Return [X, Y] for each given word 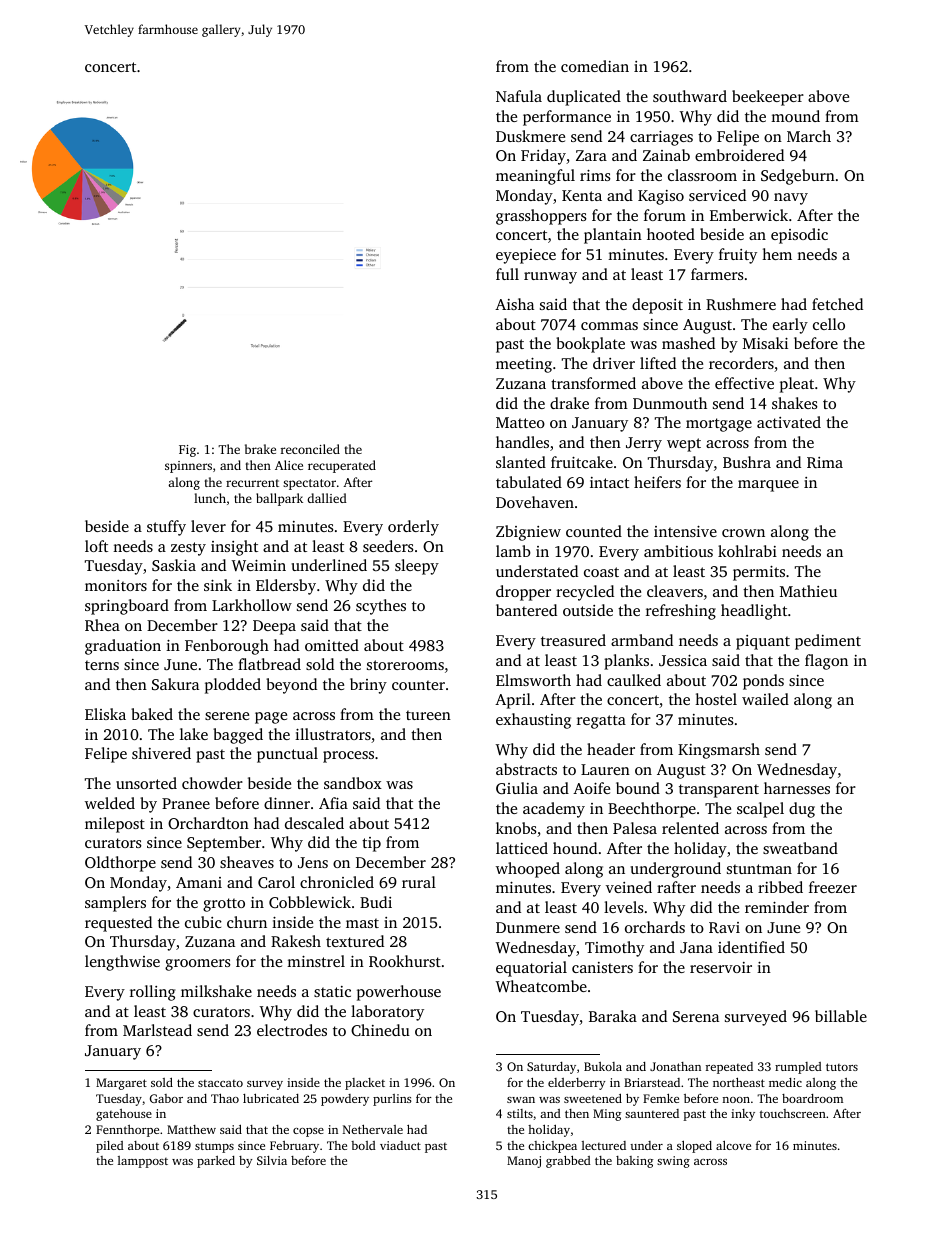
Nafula [519, 96]
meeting [524, 365]
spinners [188, 467]
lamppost [143, 1162]
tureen [428, 715]
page [271, 718]
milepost [115, 825]
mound [795, 116]
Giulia [517, 788]
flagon [826, 662]
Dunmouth [670, 403]
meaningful [535, 177]
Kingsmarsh [719, 751]
